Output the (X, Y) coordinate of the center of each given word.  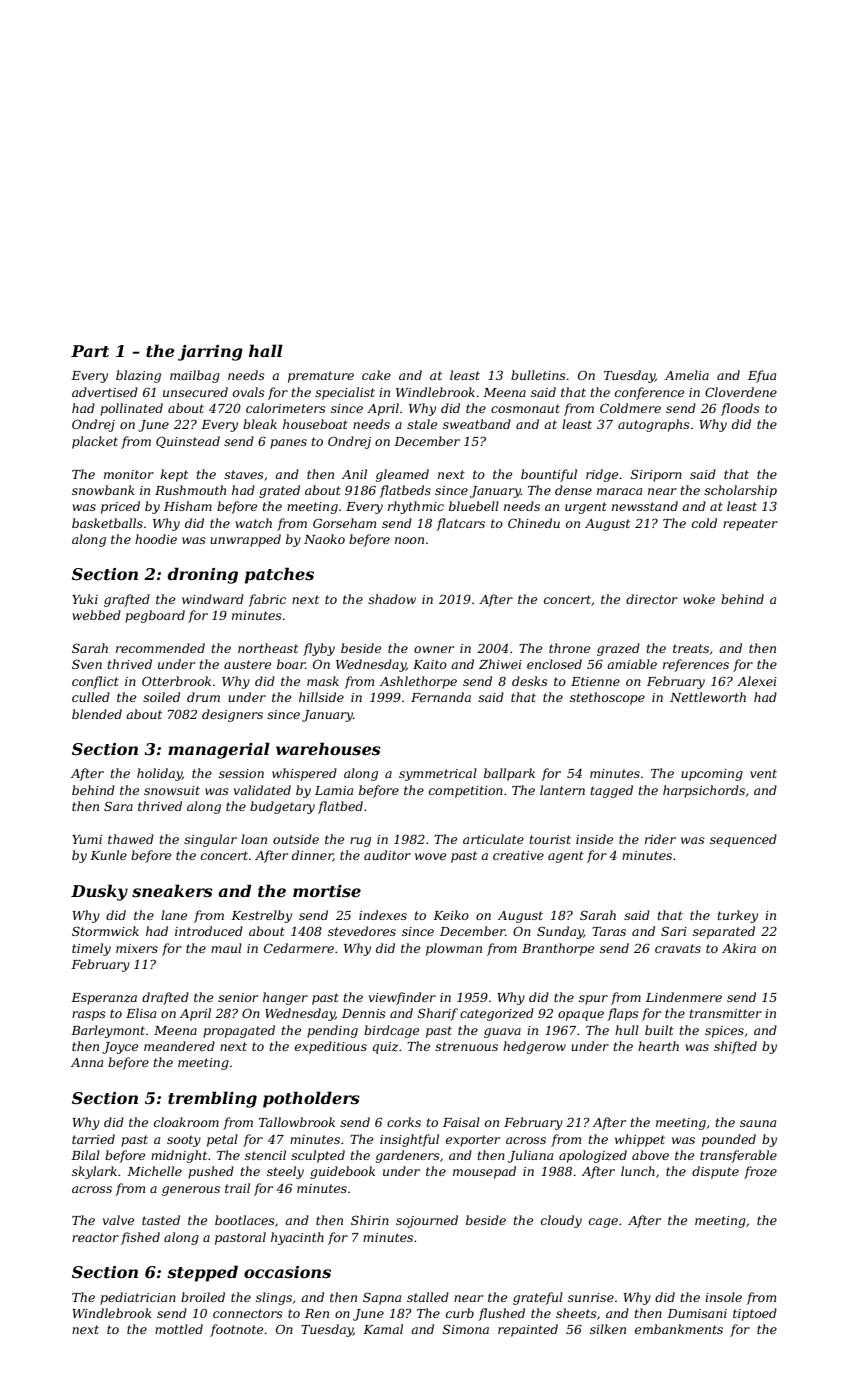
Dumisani (697, 1313)
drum (203, 697)
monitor (129, 474)
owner (434, 649)
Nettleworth (708, 697)
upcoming (712, 775)
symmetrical (438, 774)
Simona (466, 1329)
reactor (95, 1237)
